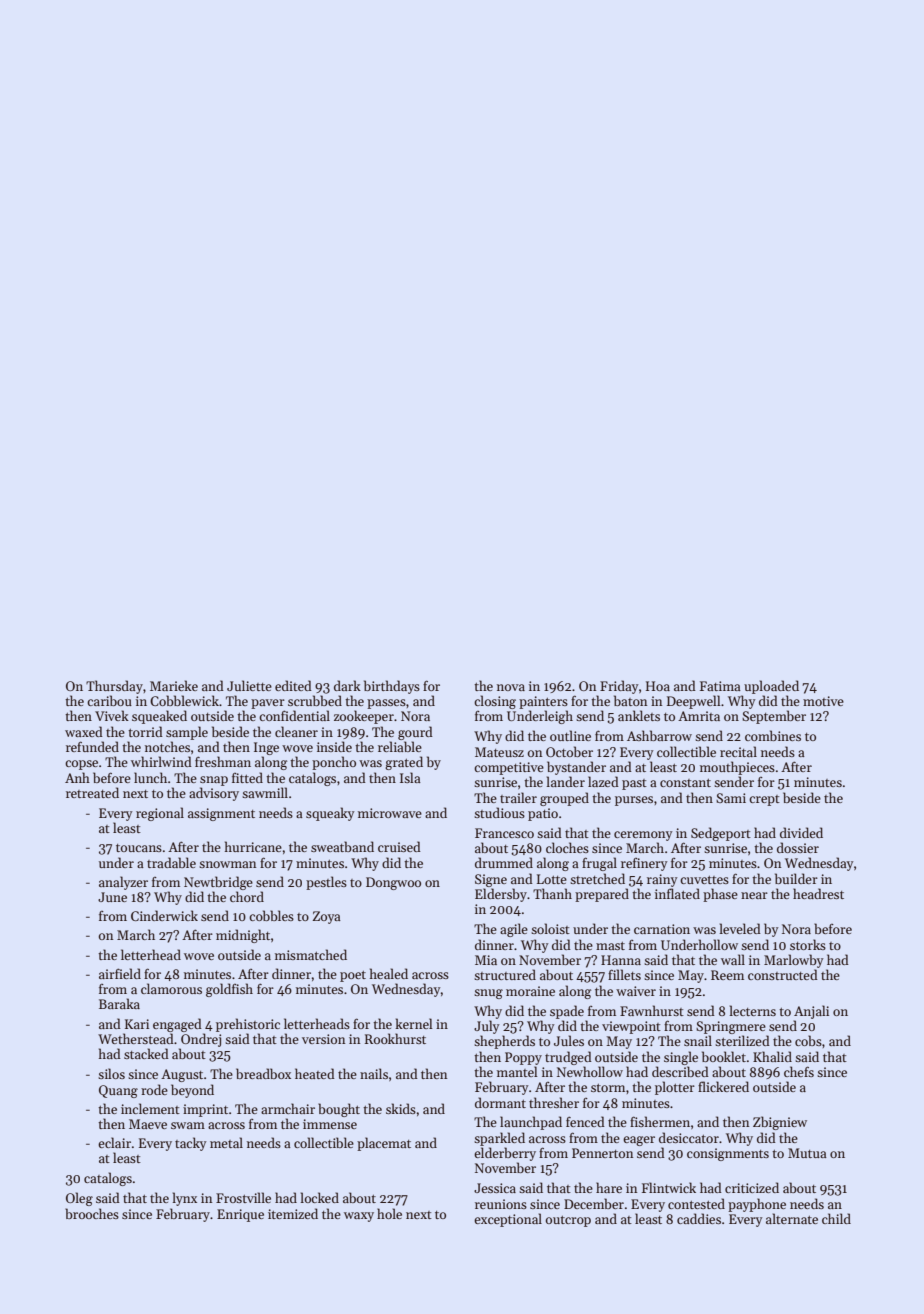 This document has height=1314, width=924. I want to click on chefs, so click(799, 1071).
